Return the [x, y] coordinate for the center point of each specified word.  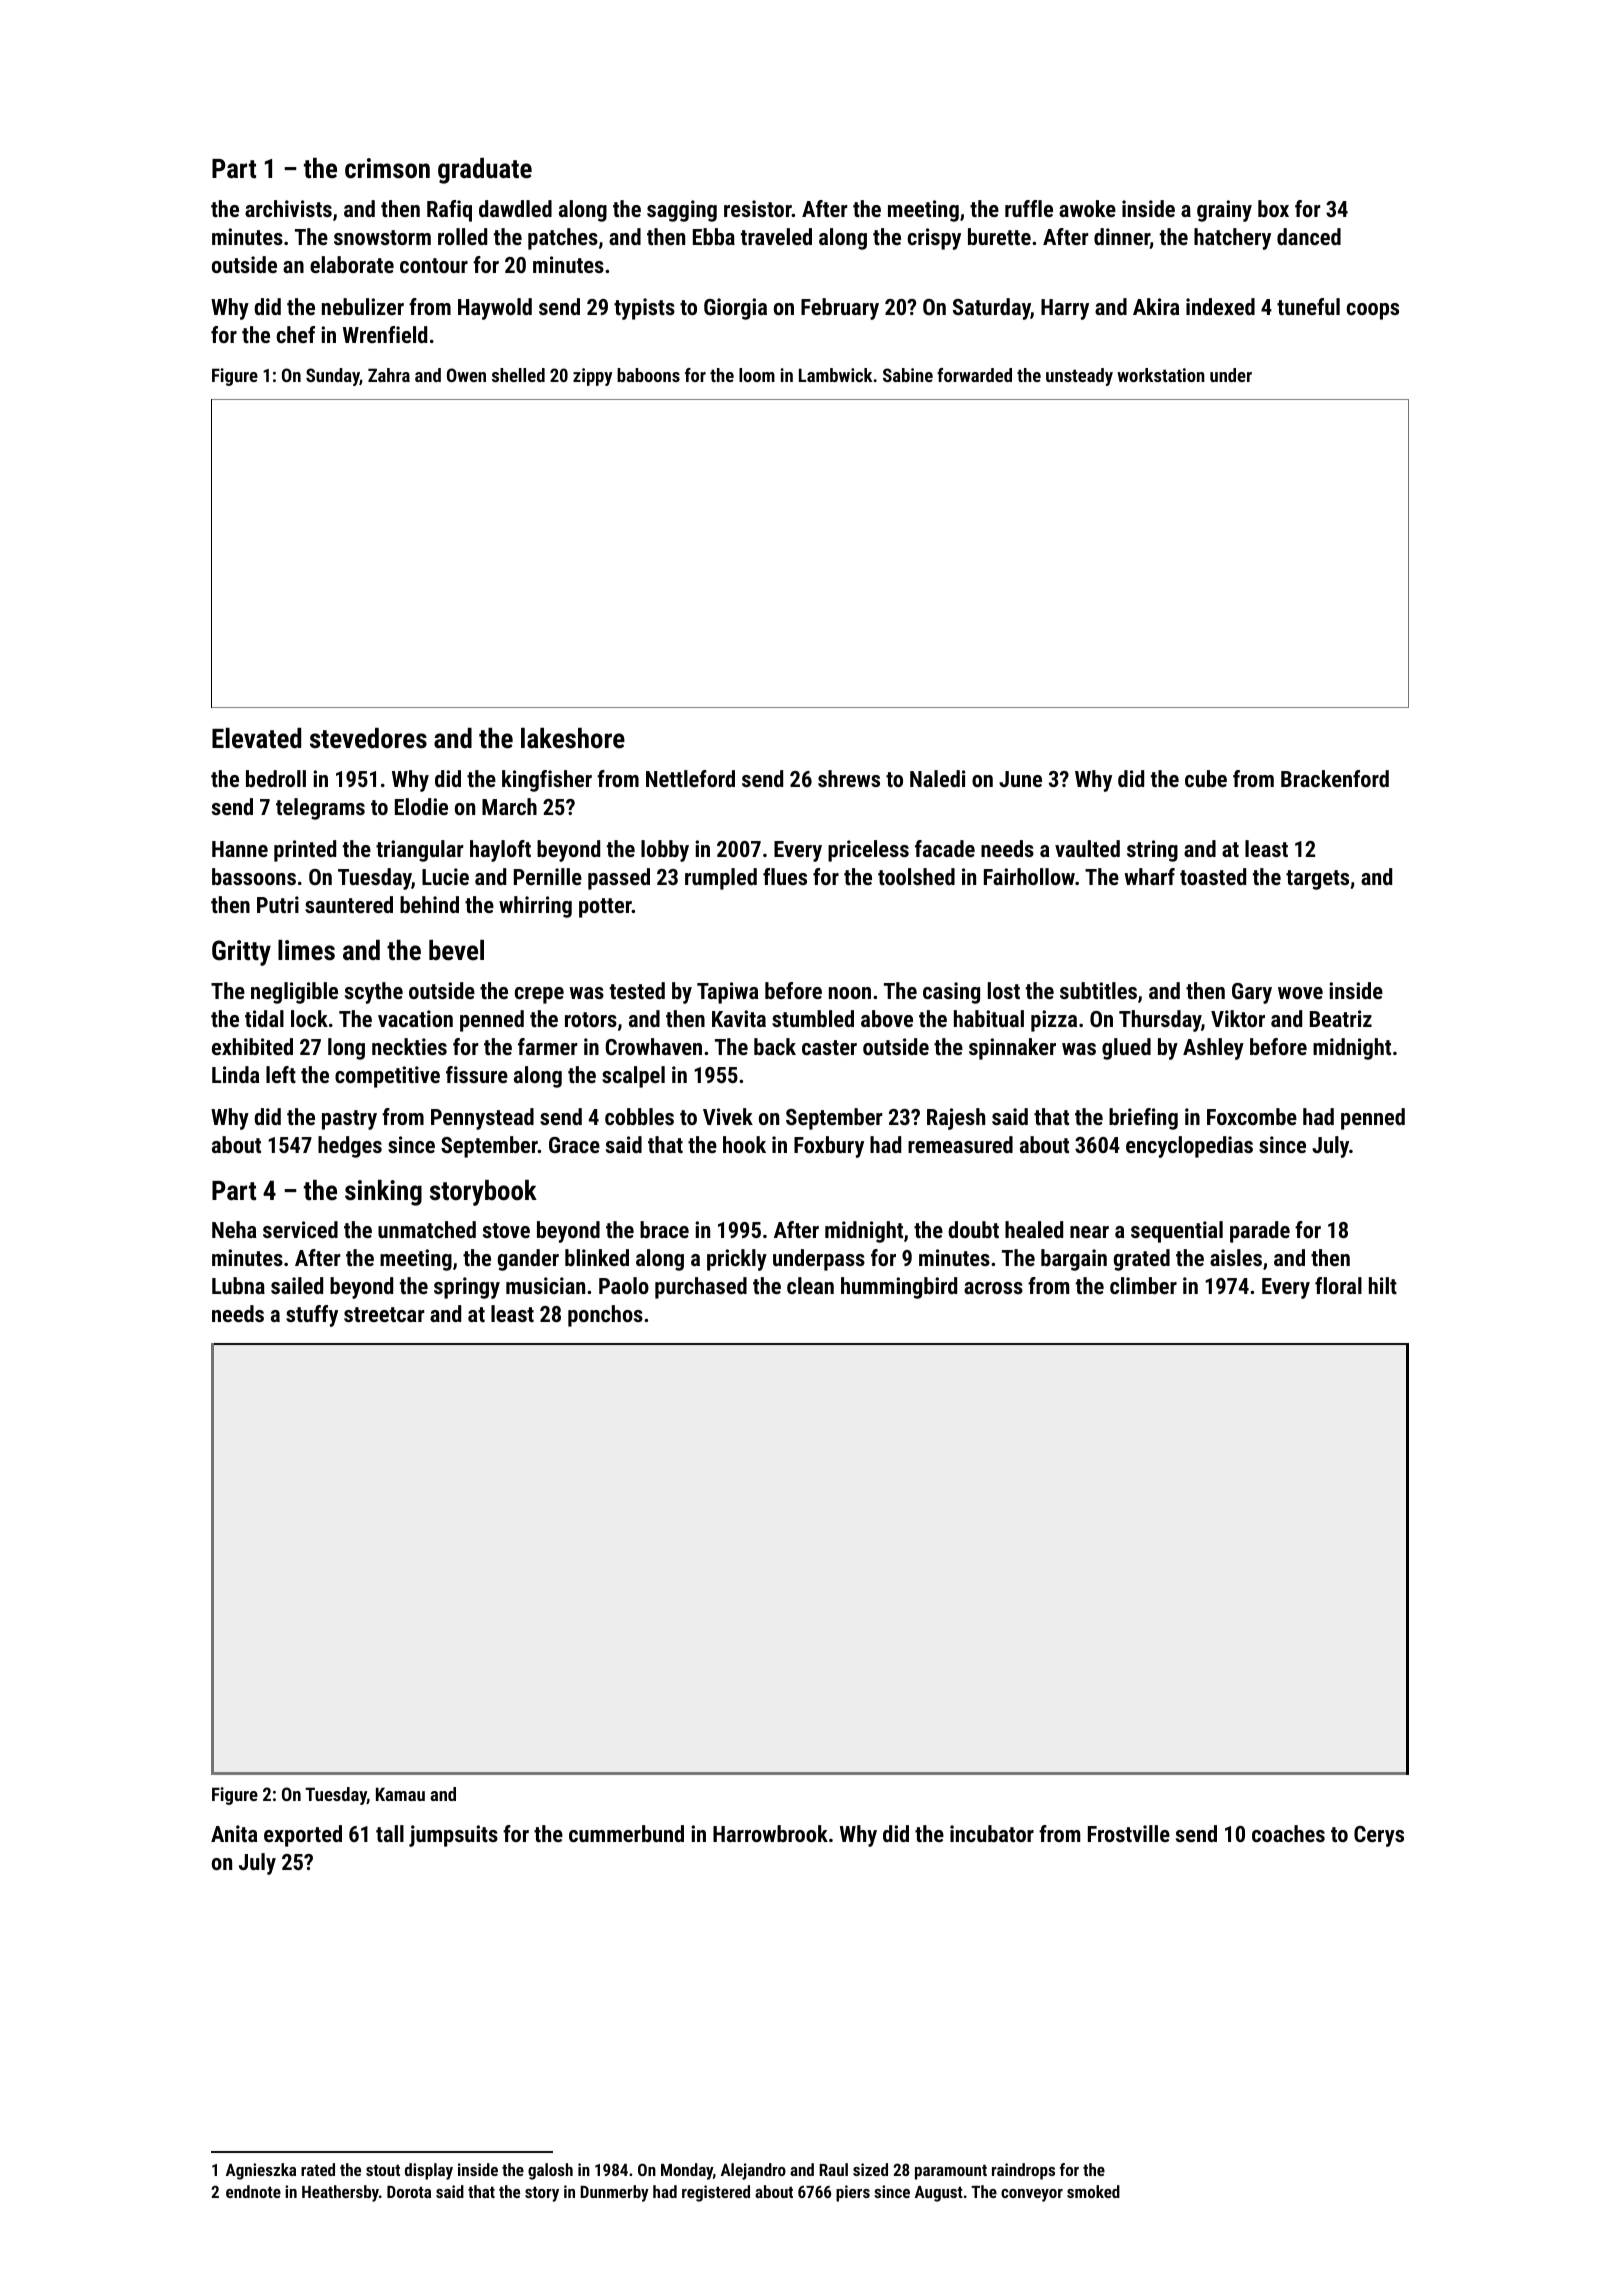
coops [1373, 311]
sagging [682, 211]
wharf [1149, 876]
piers [853, 2193]
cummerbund [626, 1833]
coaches [1288, 1833]
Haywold [495, 309]
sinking [383, 1193]
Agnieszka [261, 2171]
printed [305, 851]
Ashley [1213, 1049]
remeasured [960, 1144]
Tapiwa [728, 993]
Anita [234, 1833]
